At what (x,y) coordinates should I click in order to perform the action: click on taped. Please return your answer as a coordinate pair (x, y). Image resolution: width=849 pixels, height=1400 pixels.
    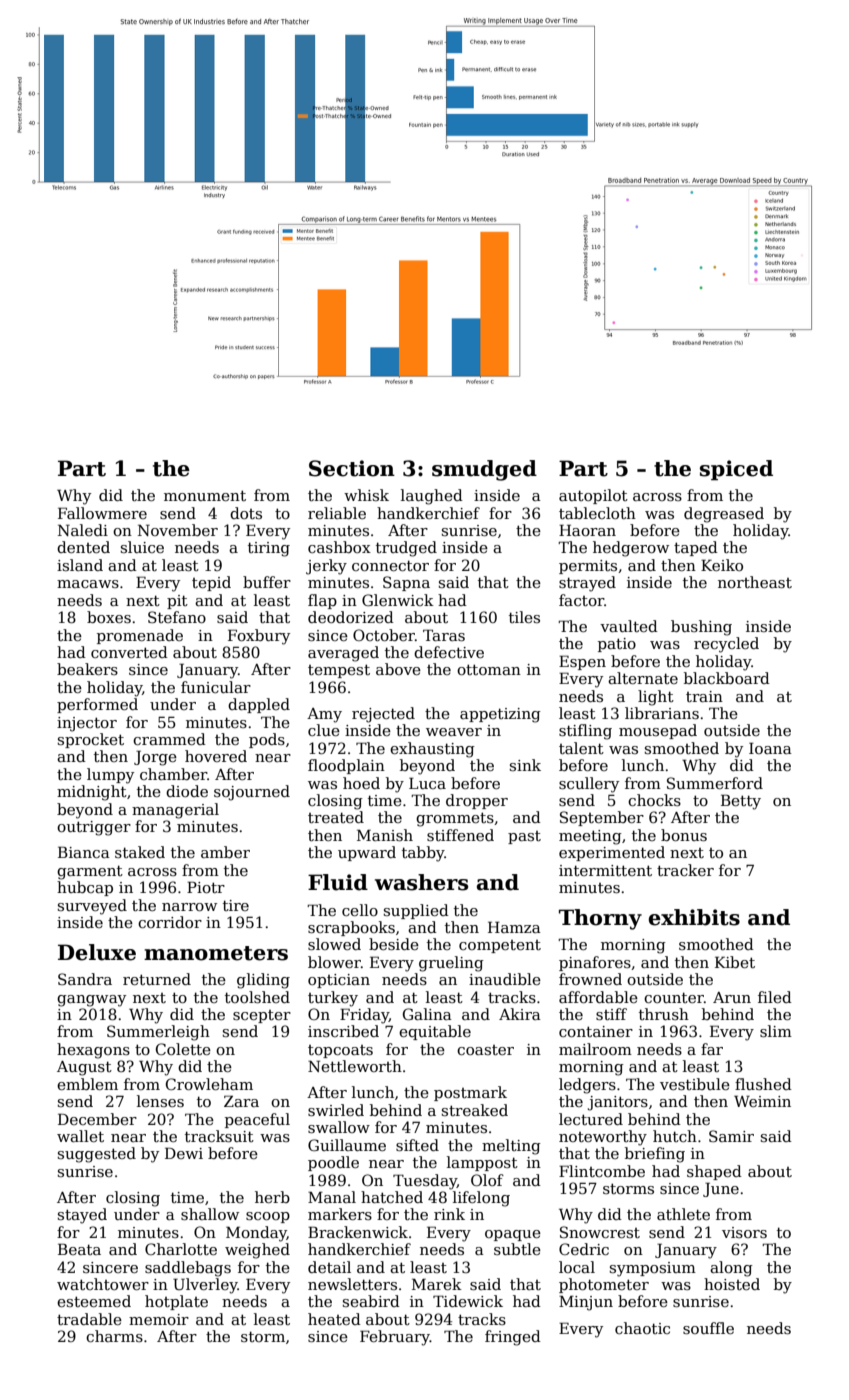
    Looking at the image, I should click on (696, 548).
